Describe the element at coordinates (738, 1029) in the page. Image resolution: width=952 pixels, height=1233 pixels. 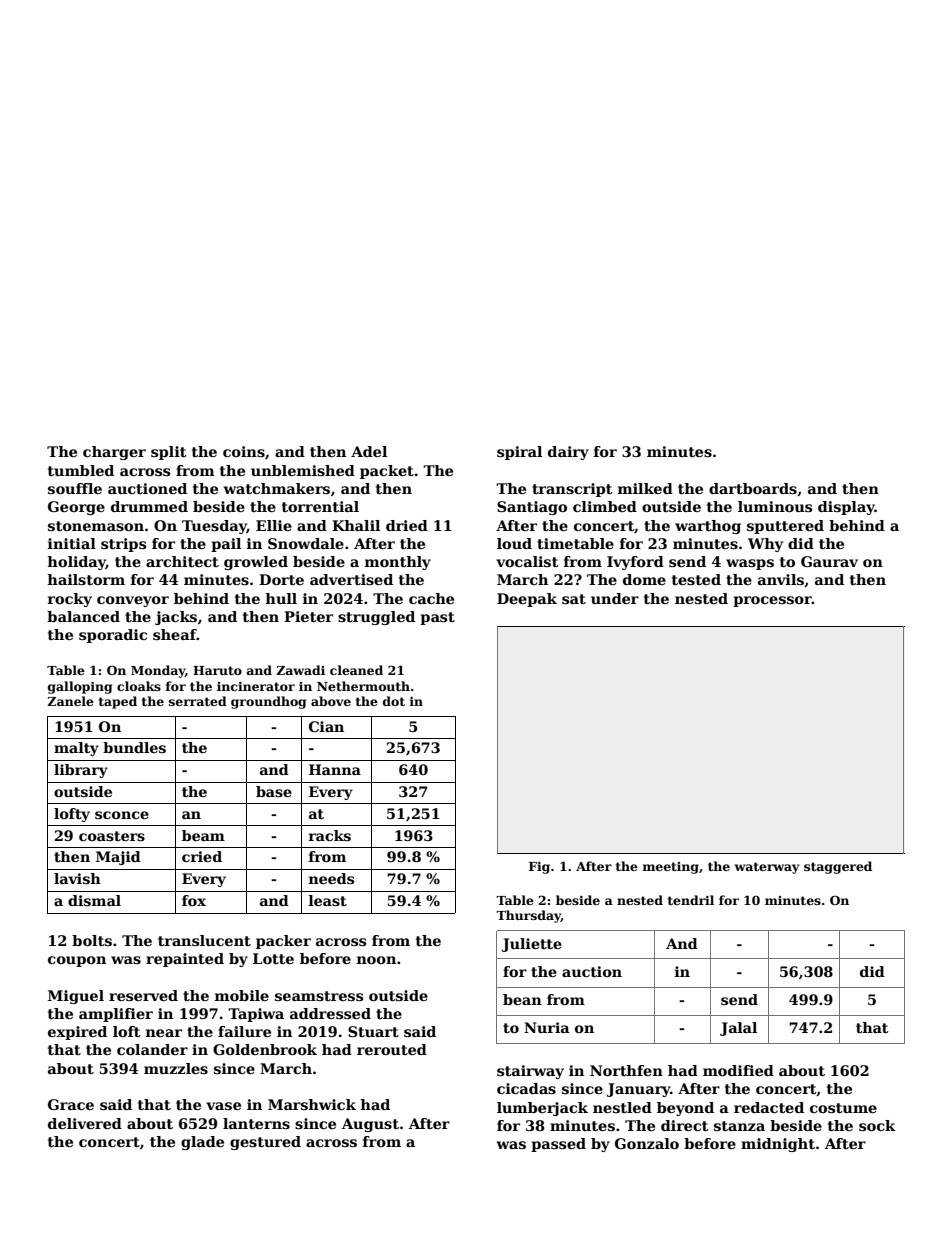
I see `Jalal` at that location.
